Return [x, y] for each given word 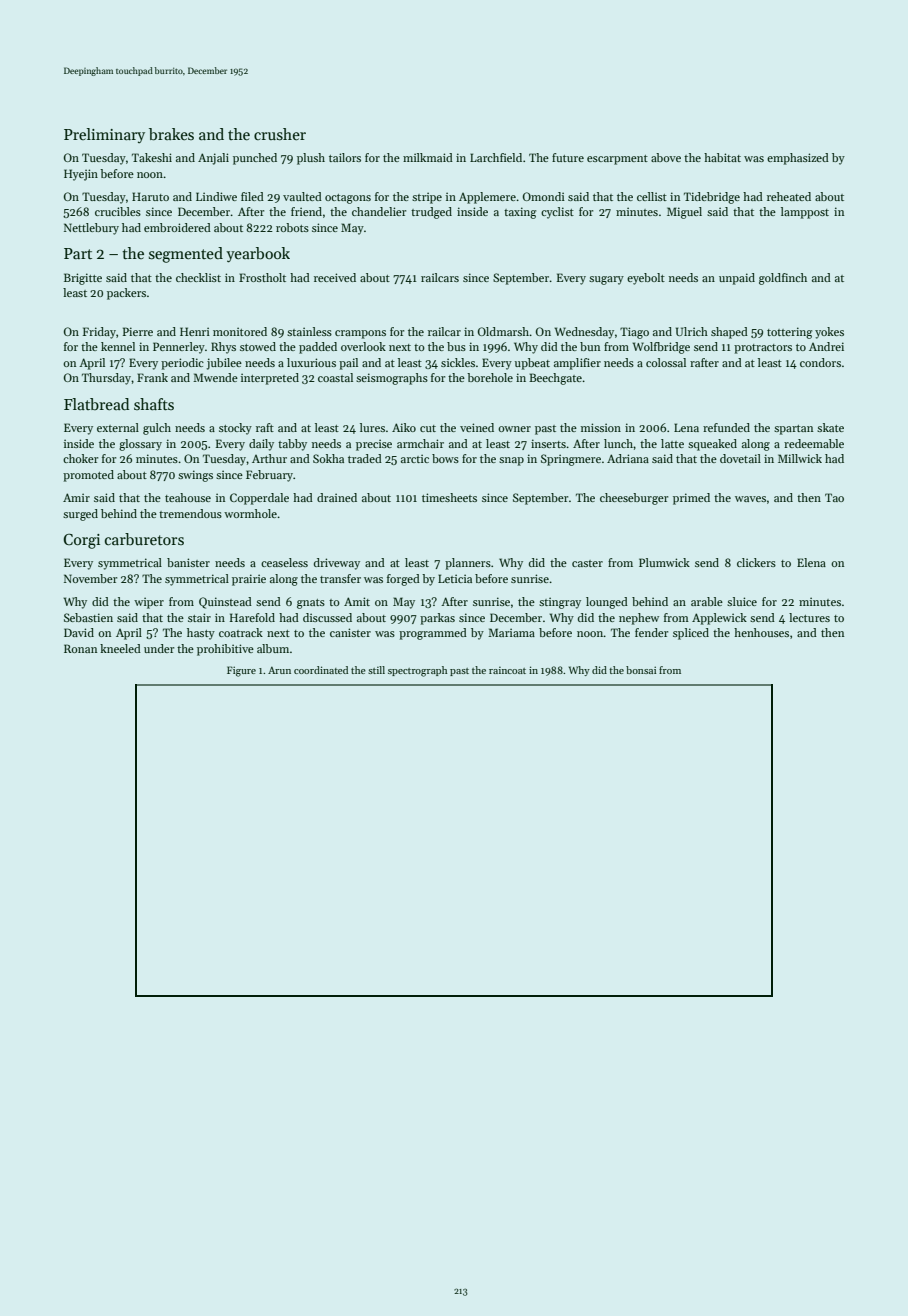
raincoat [507, 670]
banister [188, 562]
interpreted [270, 379]
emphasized [798, 159]
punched [255, 159]
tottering [789, 333]
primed [691, 499]
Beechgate [555, 379]
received [335, 277]
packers [126, 294]
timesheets [449, 497]
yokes [829, 333]
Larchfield [496, 157]
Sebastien [88, 617]
